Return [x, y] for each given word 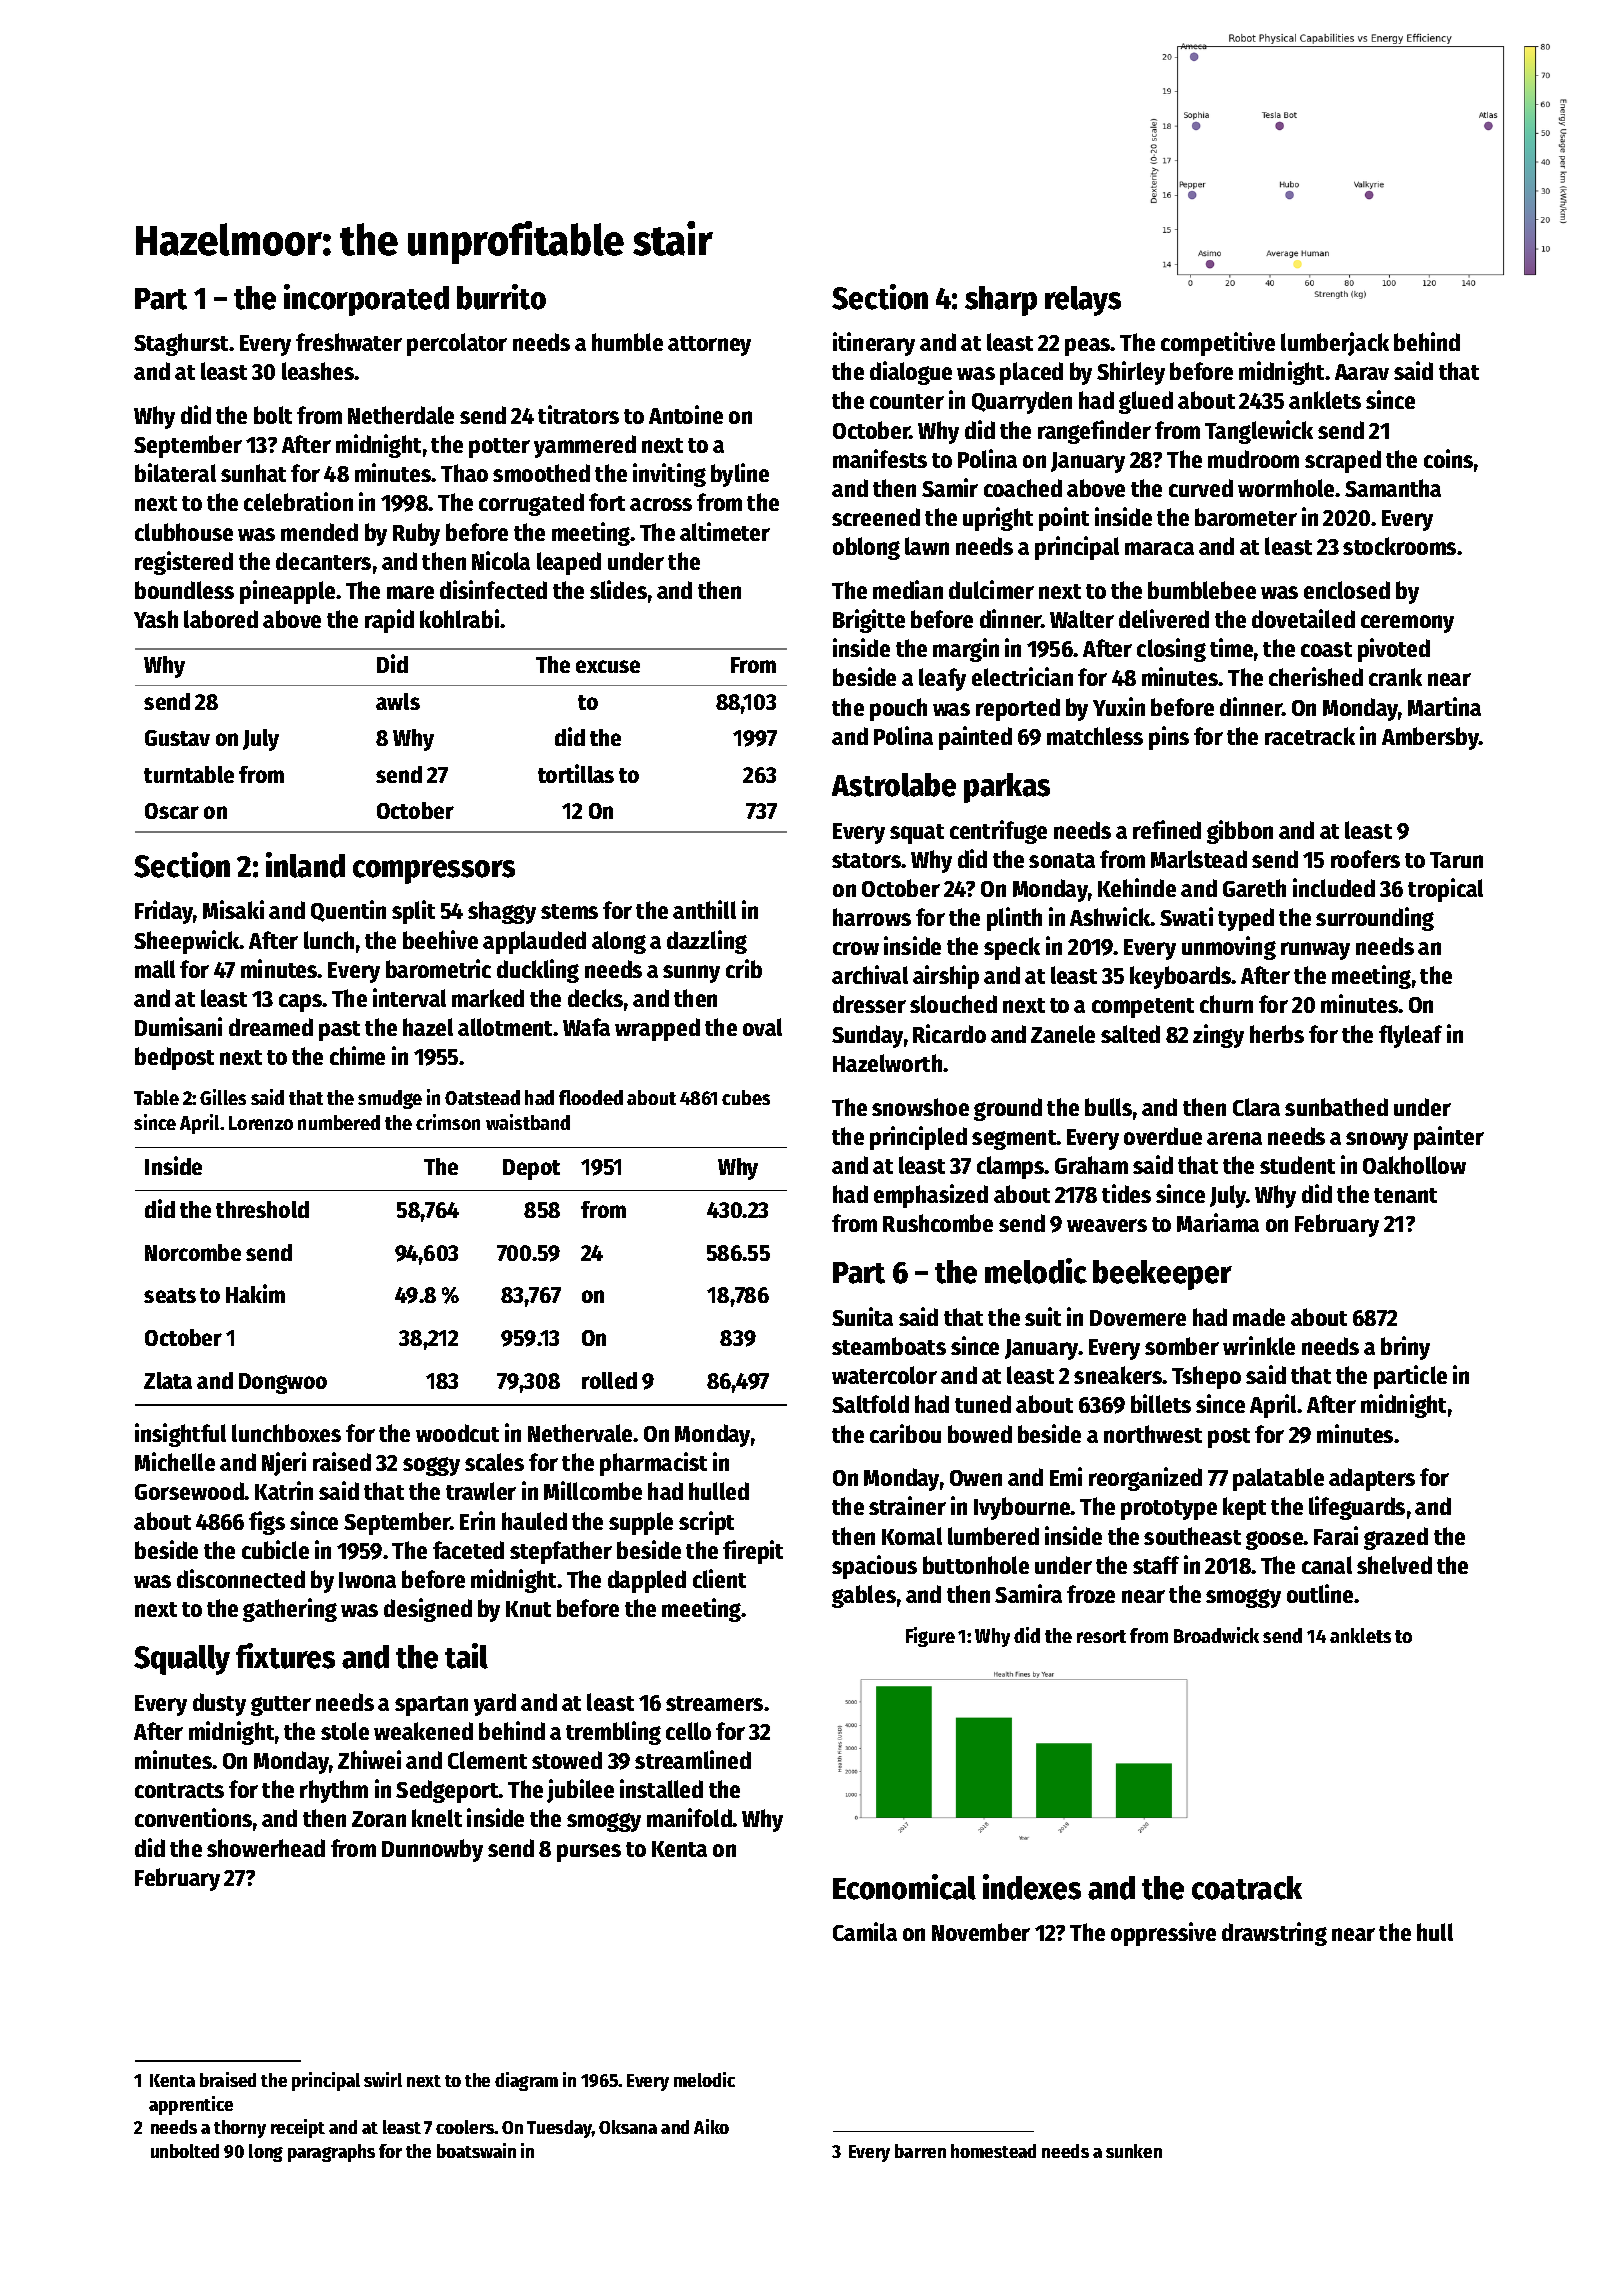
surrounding [1375, 919]
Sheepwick [187, 942]
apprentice [191, 2105]
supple [641, 1523]
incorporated [366, 300]
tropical [1445, 890]
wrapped [657, 1029]
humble [627, 342]
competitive [1218, 344]
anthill [704, 909]
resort [1101, 1636]
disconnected [241, 1578]
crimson [448, 1122]
